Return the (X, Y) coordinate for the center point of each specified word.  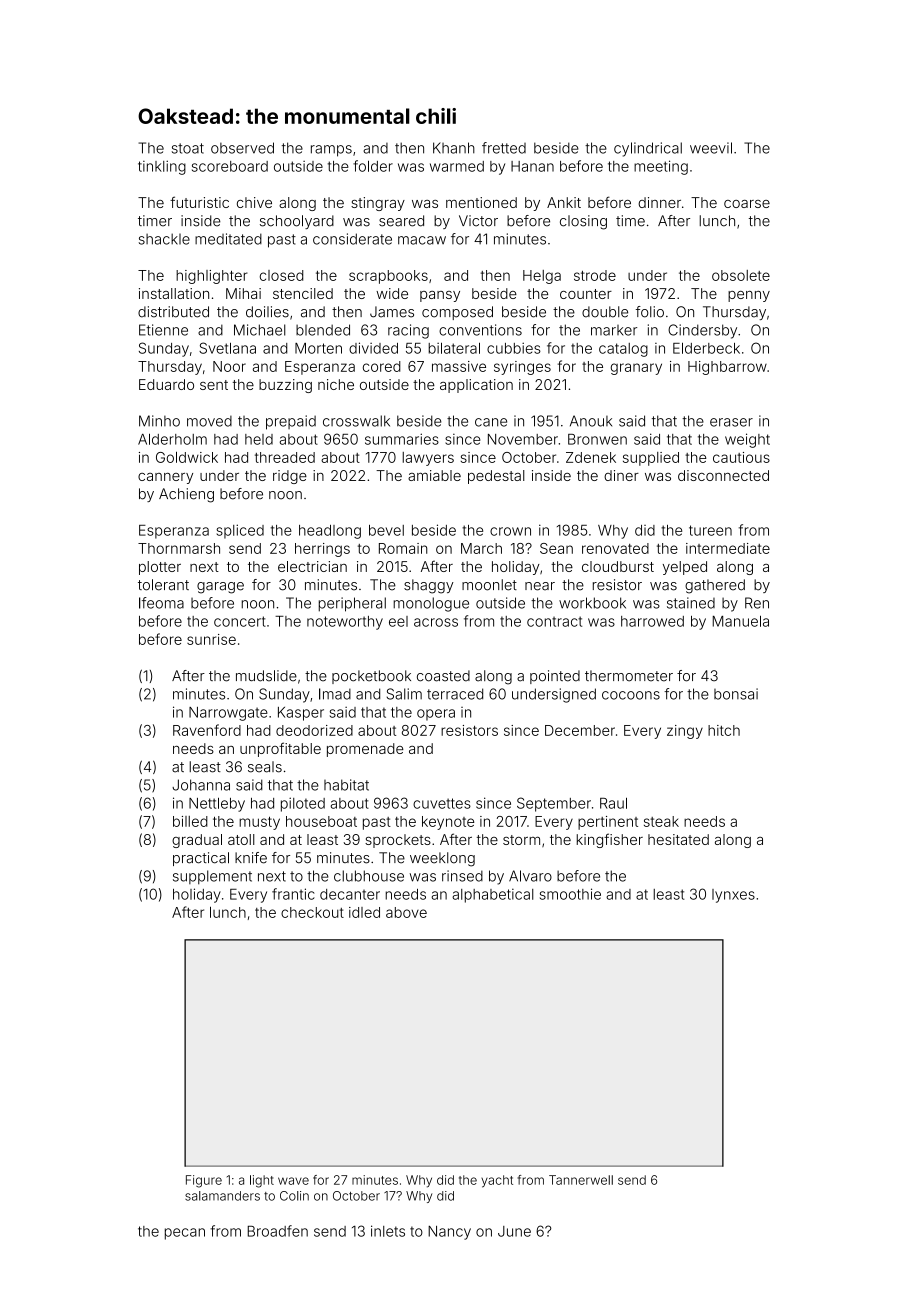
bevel (386, 530)
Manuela (741, 621)
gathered (715, 586)
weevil (711, 148)
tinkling (162, 167)
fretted (504, 148)
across (436, 622)
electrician (312, 566)
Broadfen (277, 1231)
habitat (346, 785)
